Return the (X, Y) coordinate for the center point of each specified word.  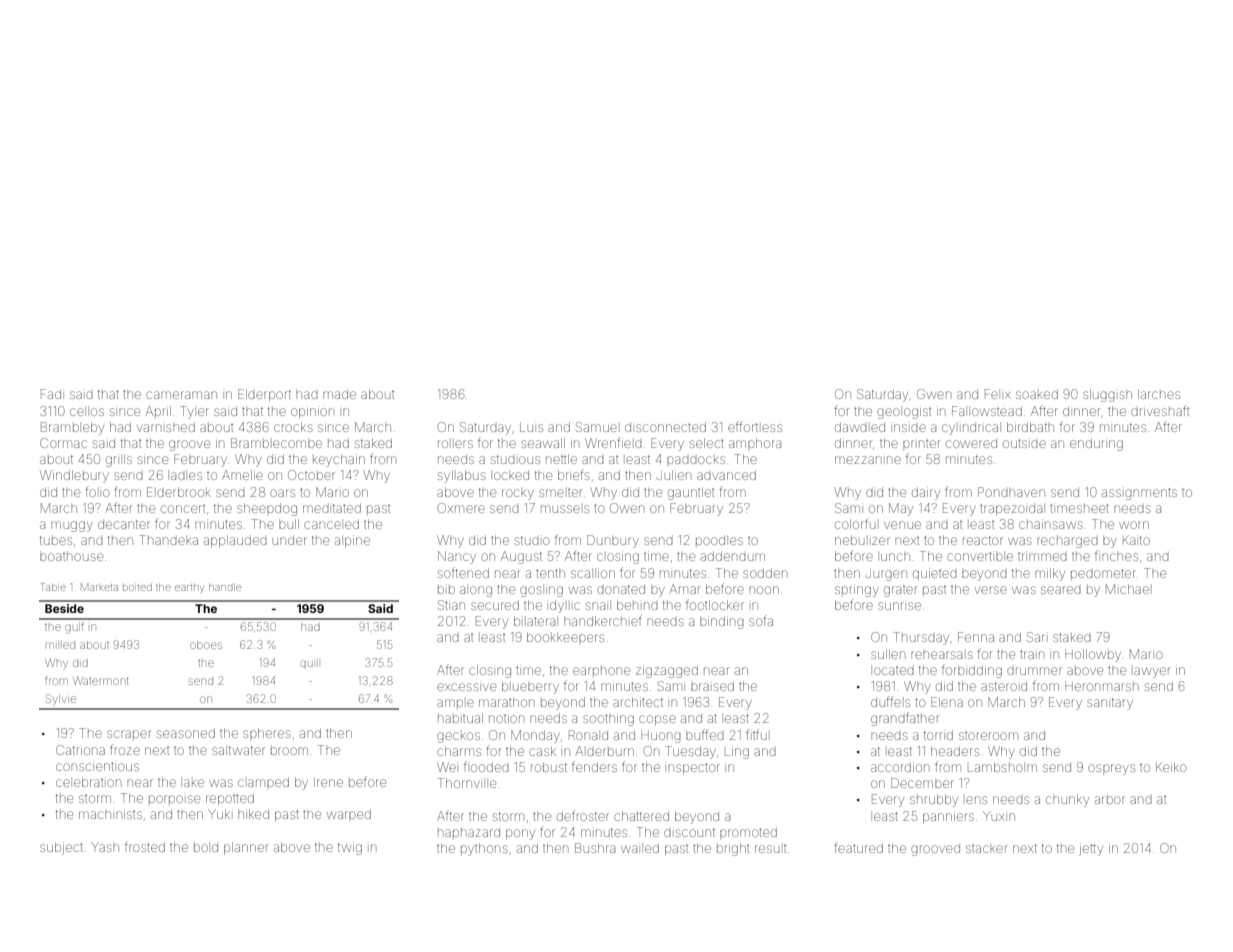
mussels (565, 509)
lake (194, 783)
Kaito (1136, 540)
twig (350, 848)
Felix (998, 394)
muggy (72, 526)
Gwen (934, 394)
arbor (1110, 800)
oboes (206, 645)
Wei (446, 767)
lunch (895, 557)
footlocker (715, 604)
